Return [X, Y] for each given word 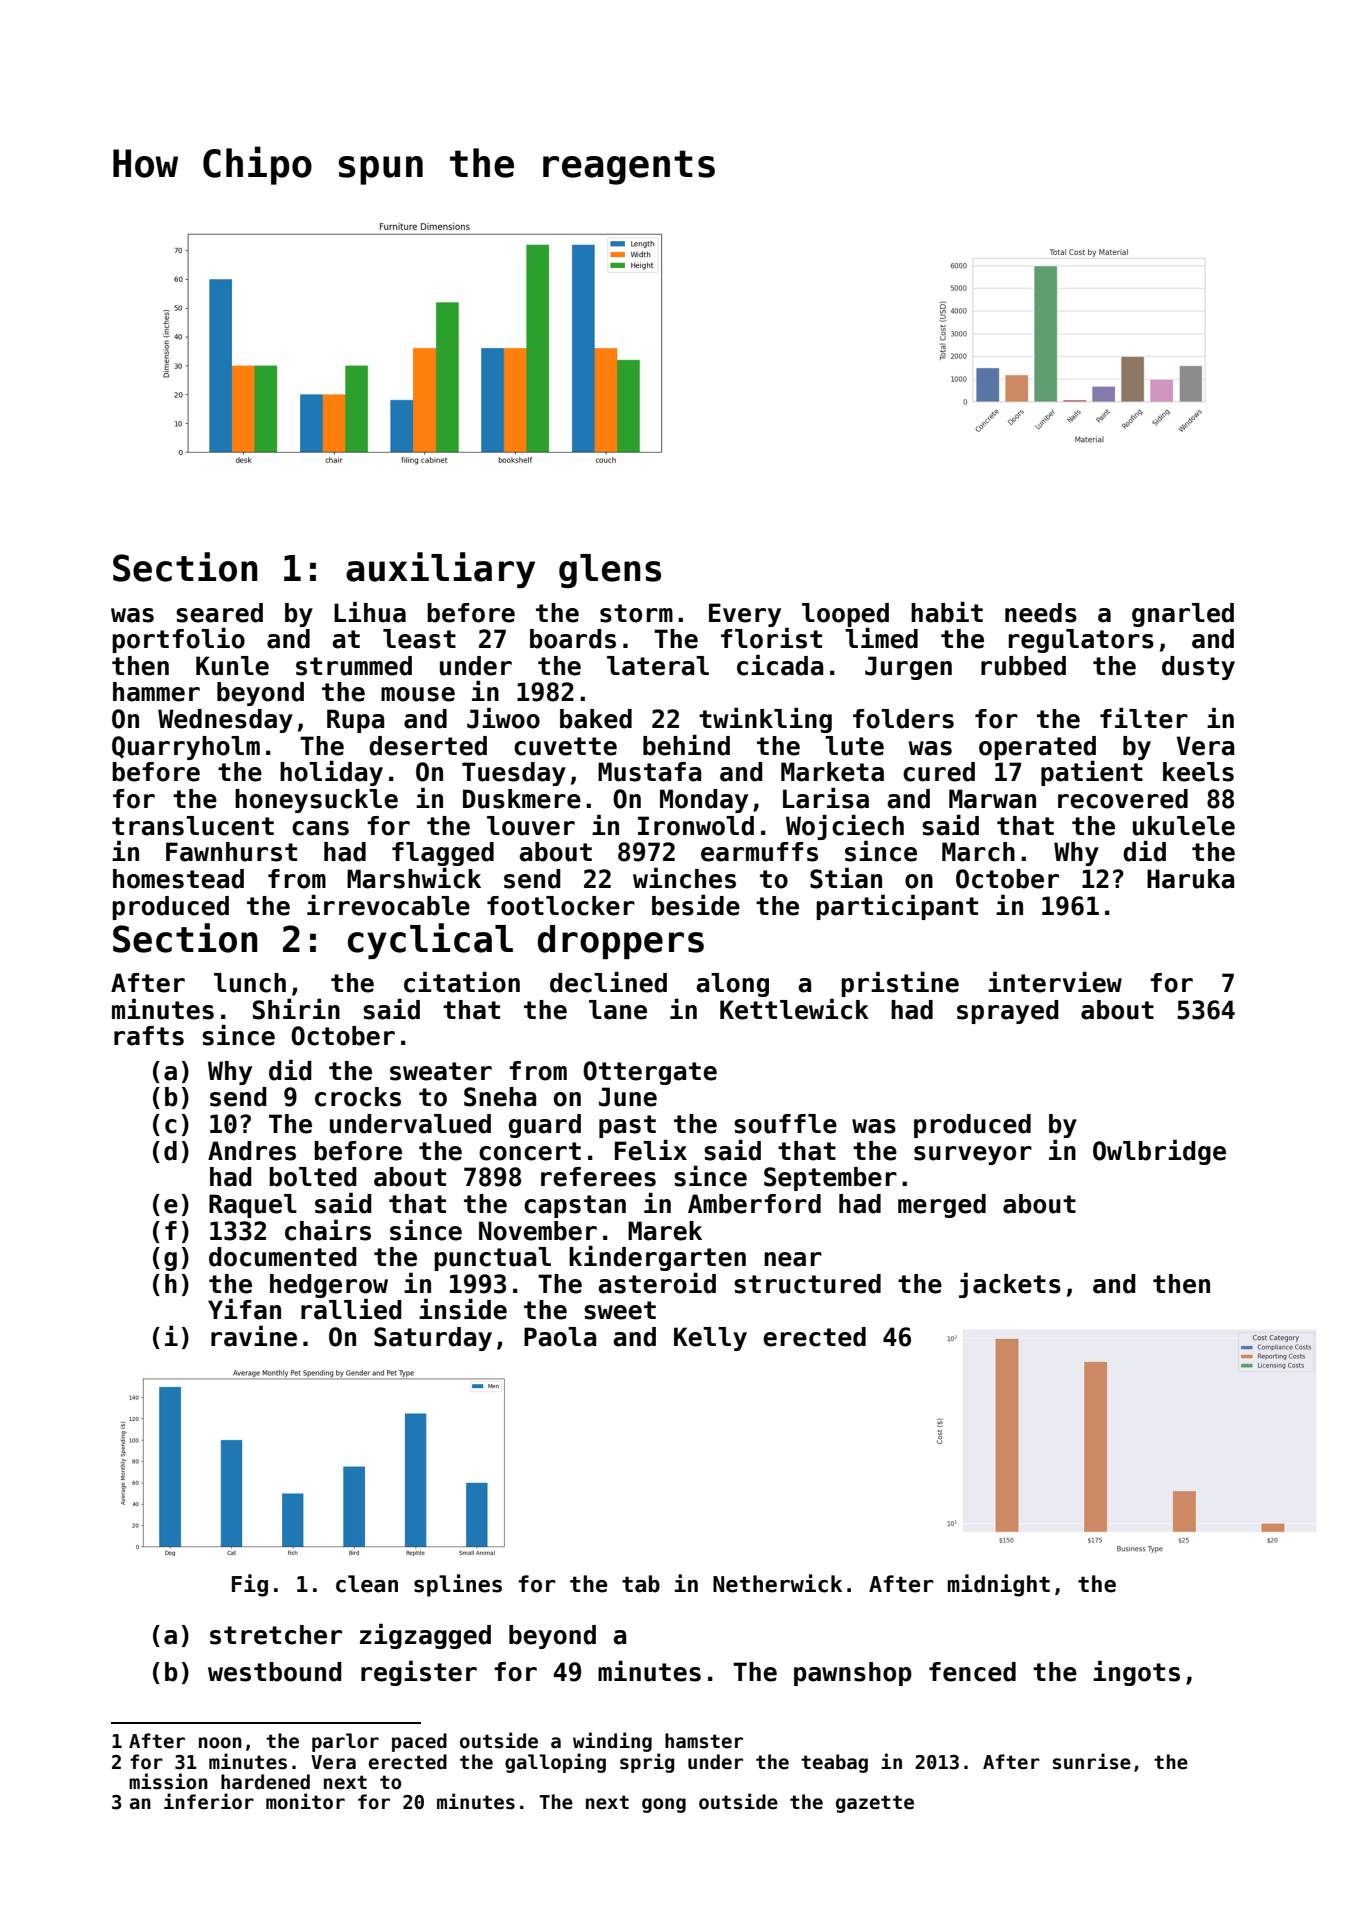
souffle [785, 1124]
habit [947, 612]
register [419, 1673]
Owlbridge [1159, 1152]
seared [219, 613]
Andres [252, 1151]
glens [610, 571]
